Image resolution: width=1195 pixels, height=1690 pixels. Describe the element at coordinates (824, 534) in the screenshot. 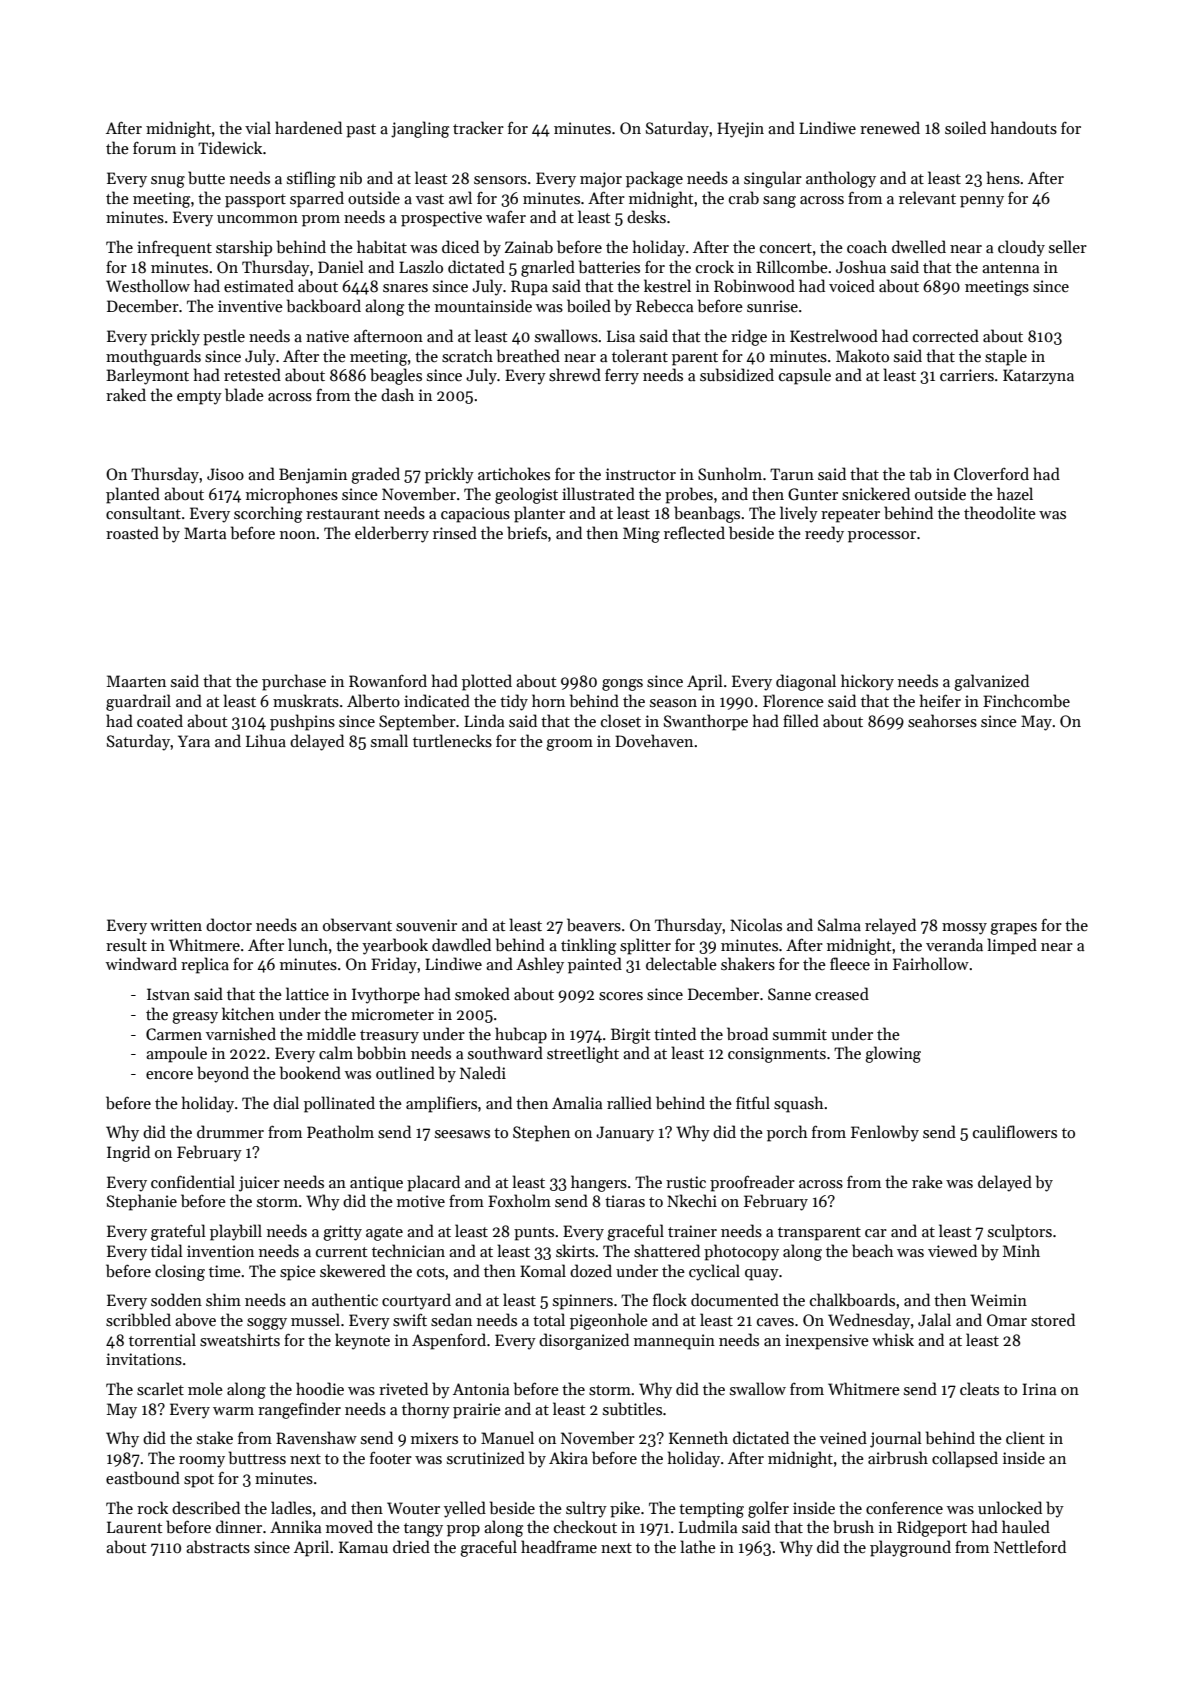

I see `reedy` at that location.
